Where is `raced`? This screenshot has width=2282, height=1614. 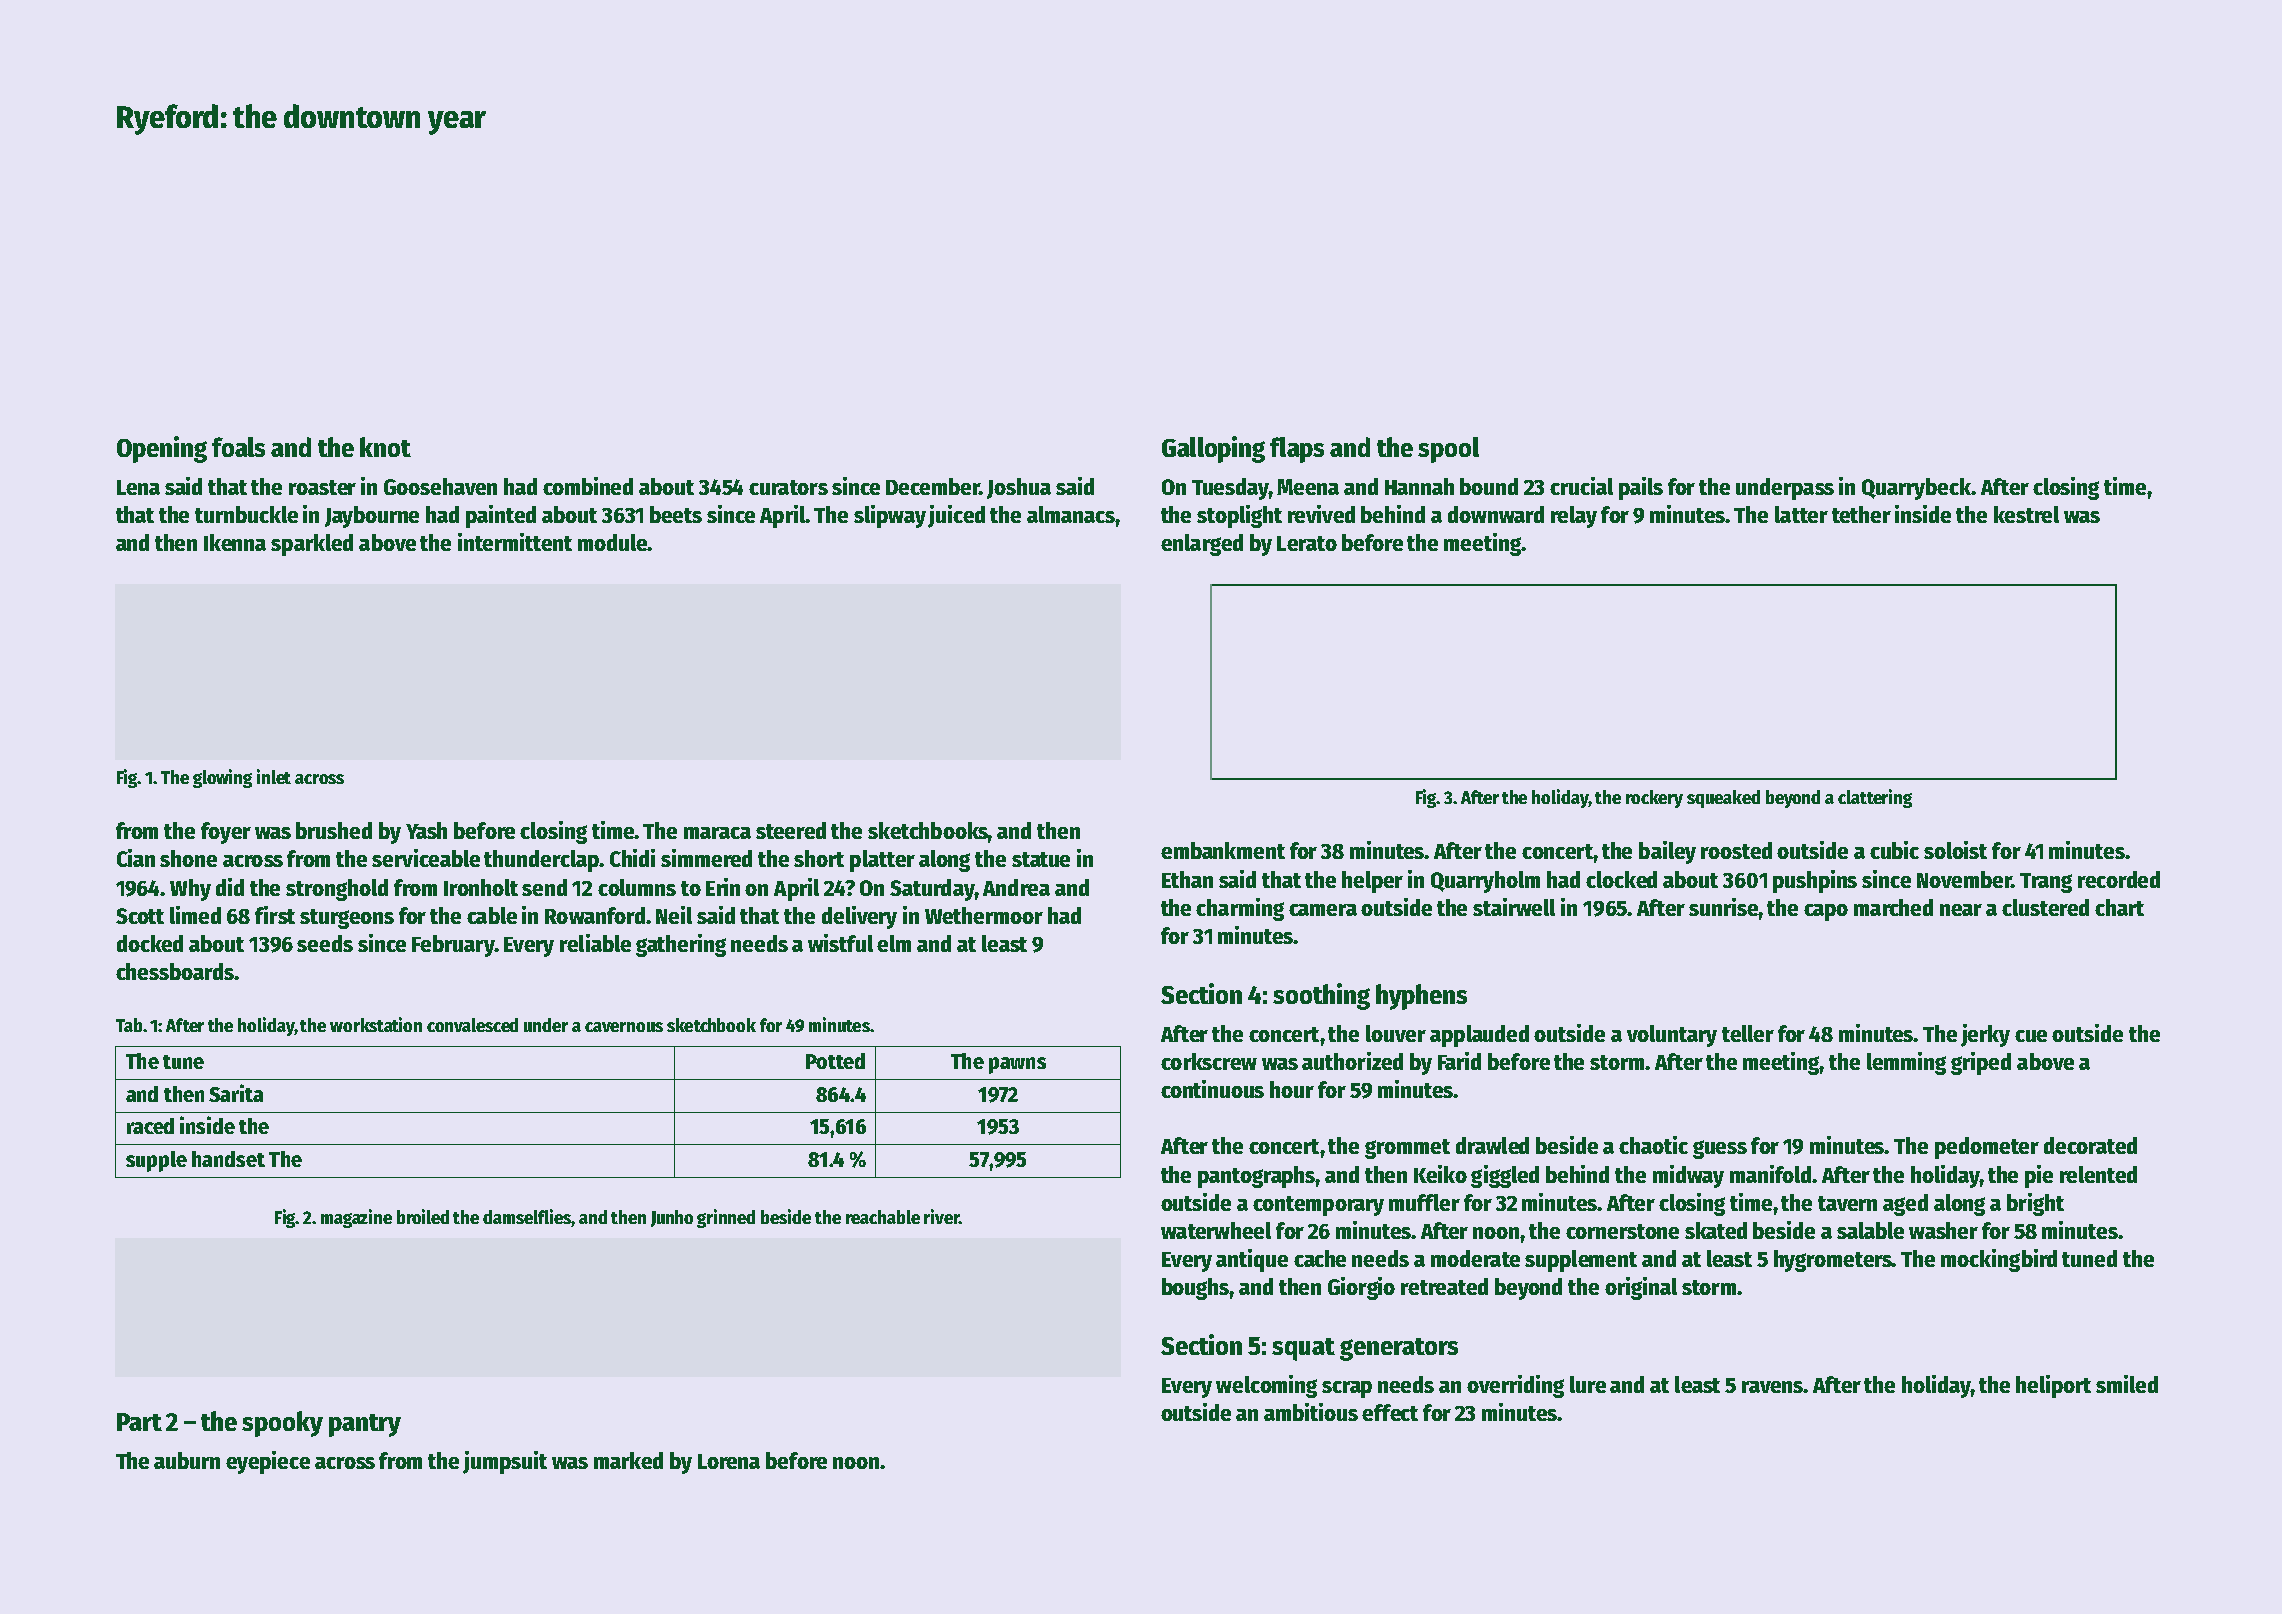
raced is located at coordinates (150, 1126).
